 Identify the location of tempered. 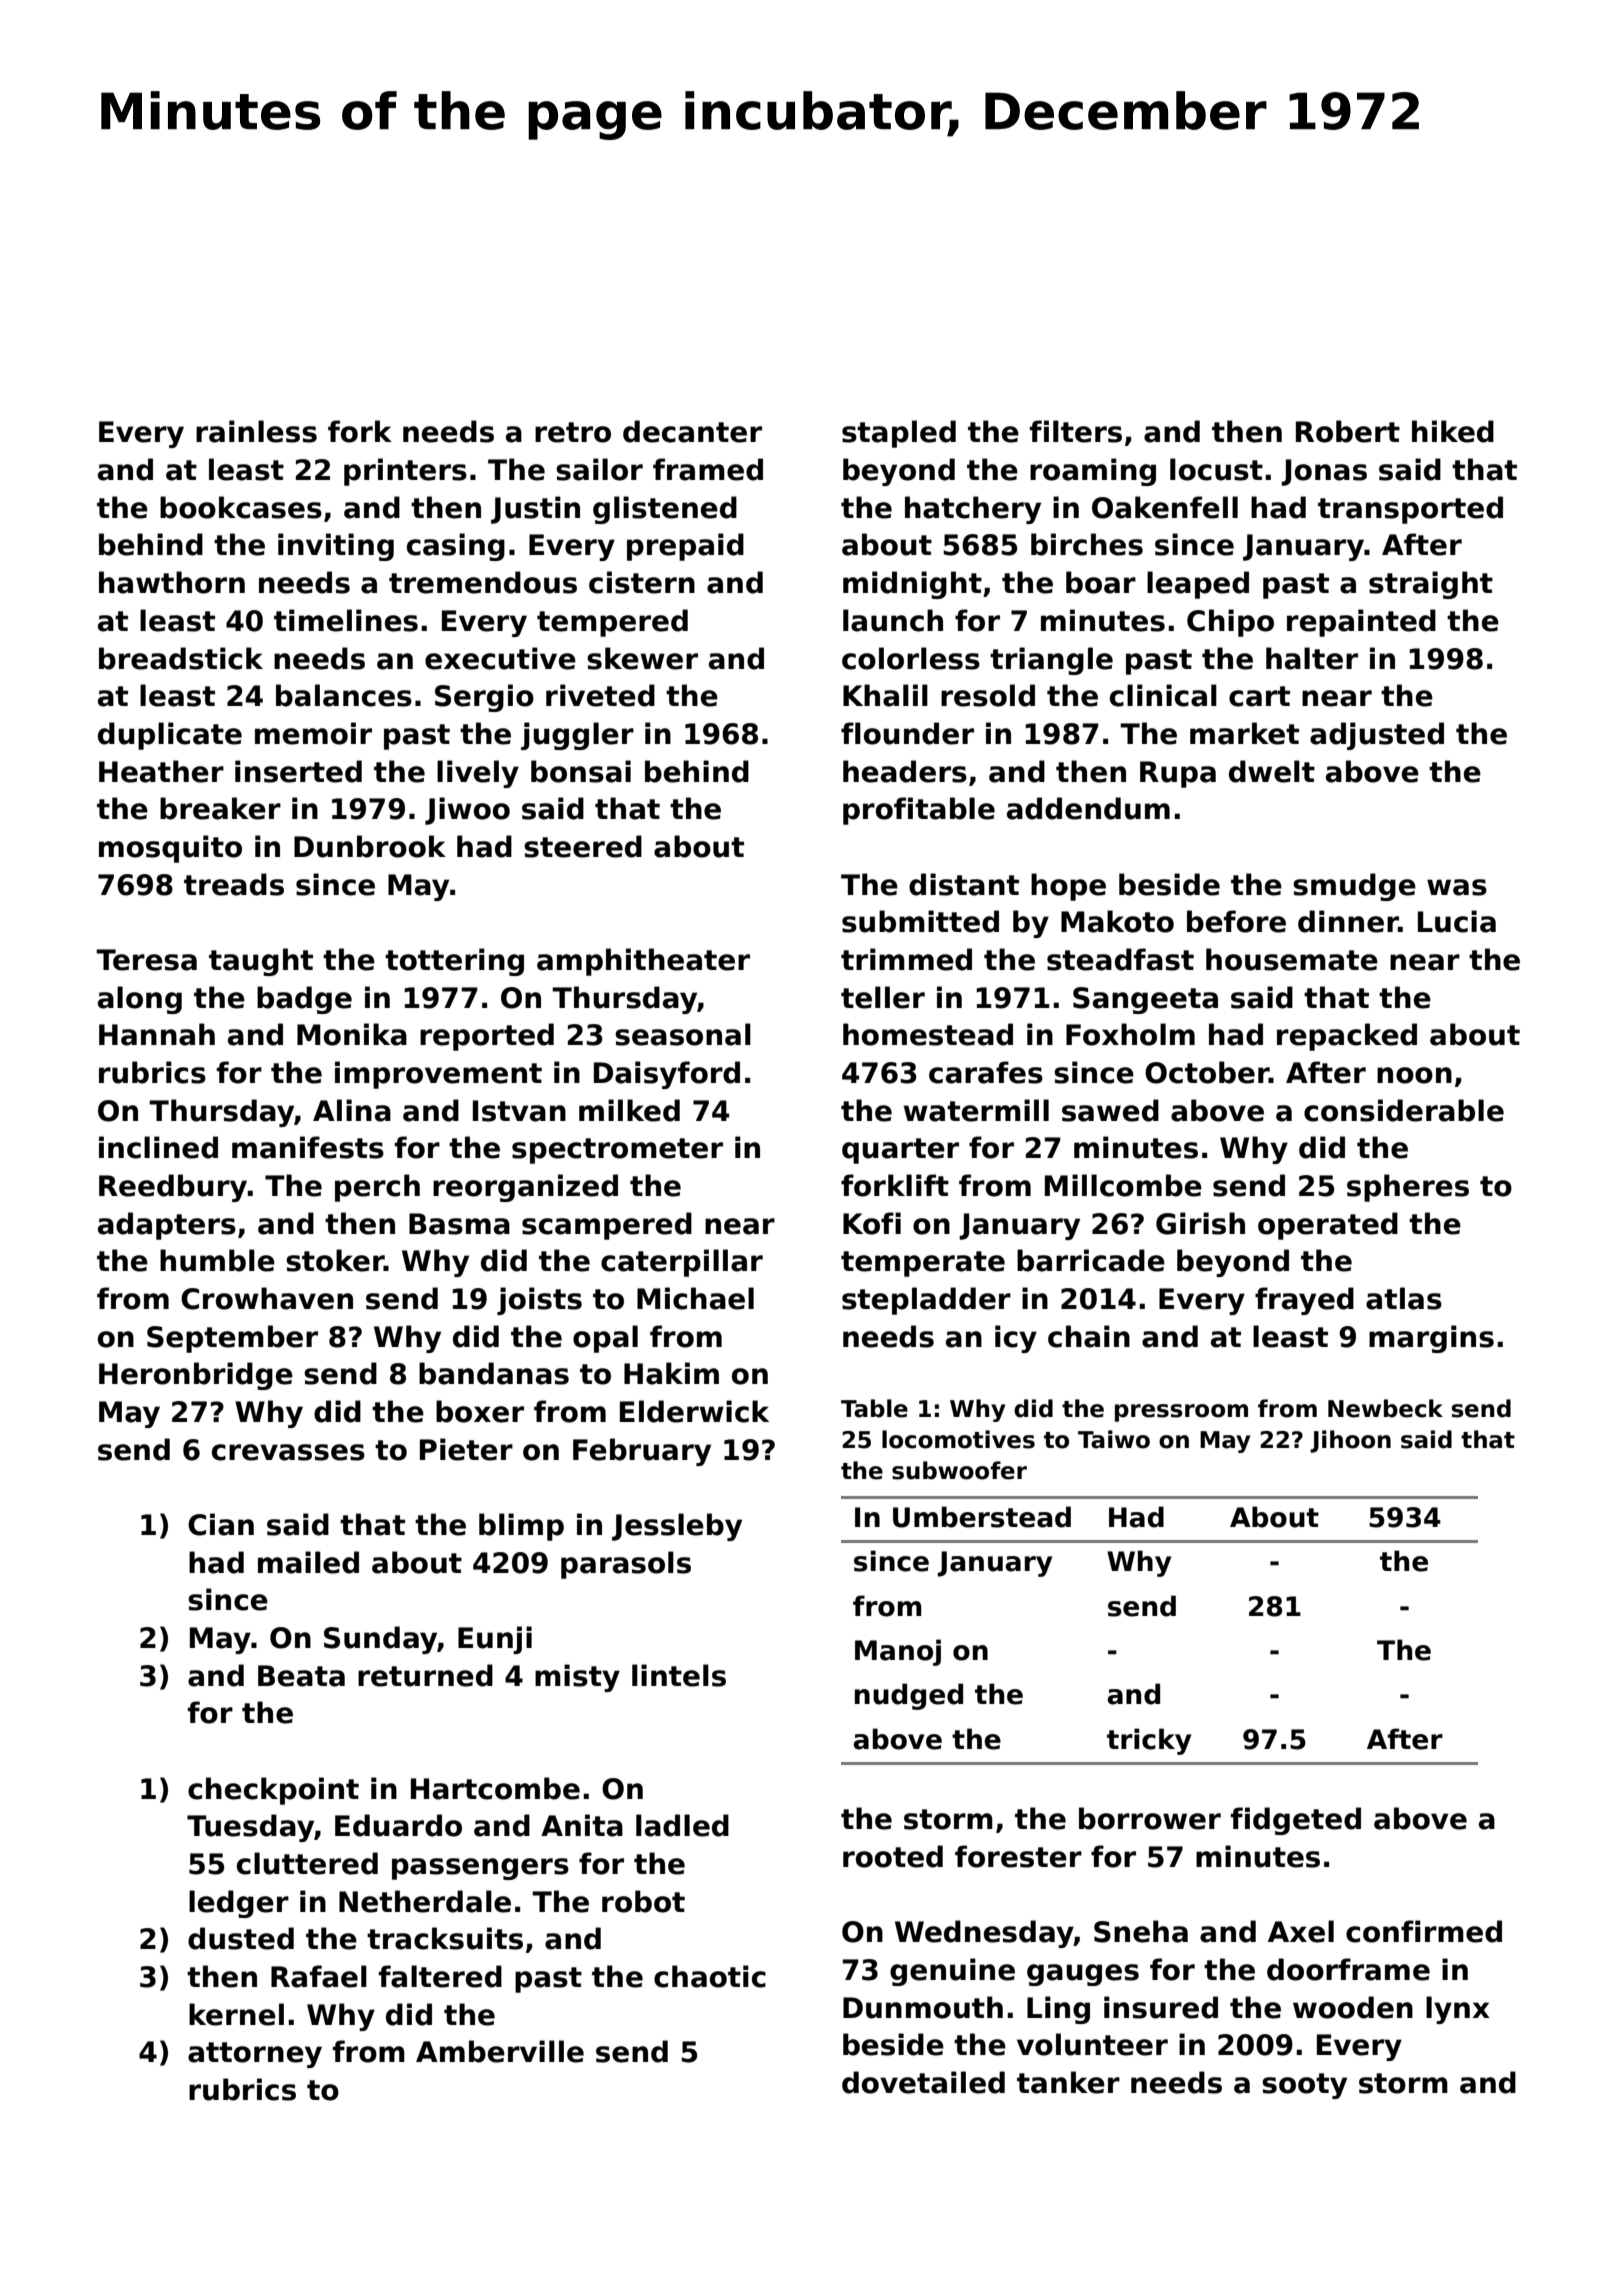
(612, 623).
